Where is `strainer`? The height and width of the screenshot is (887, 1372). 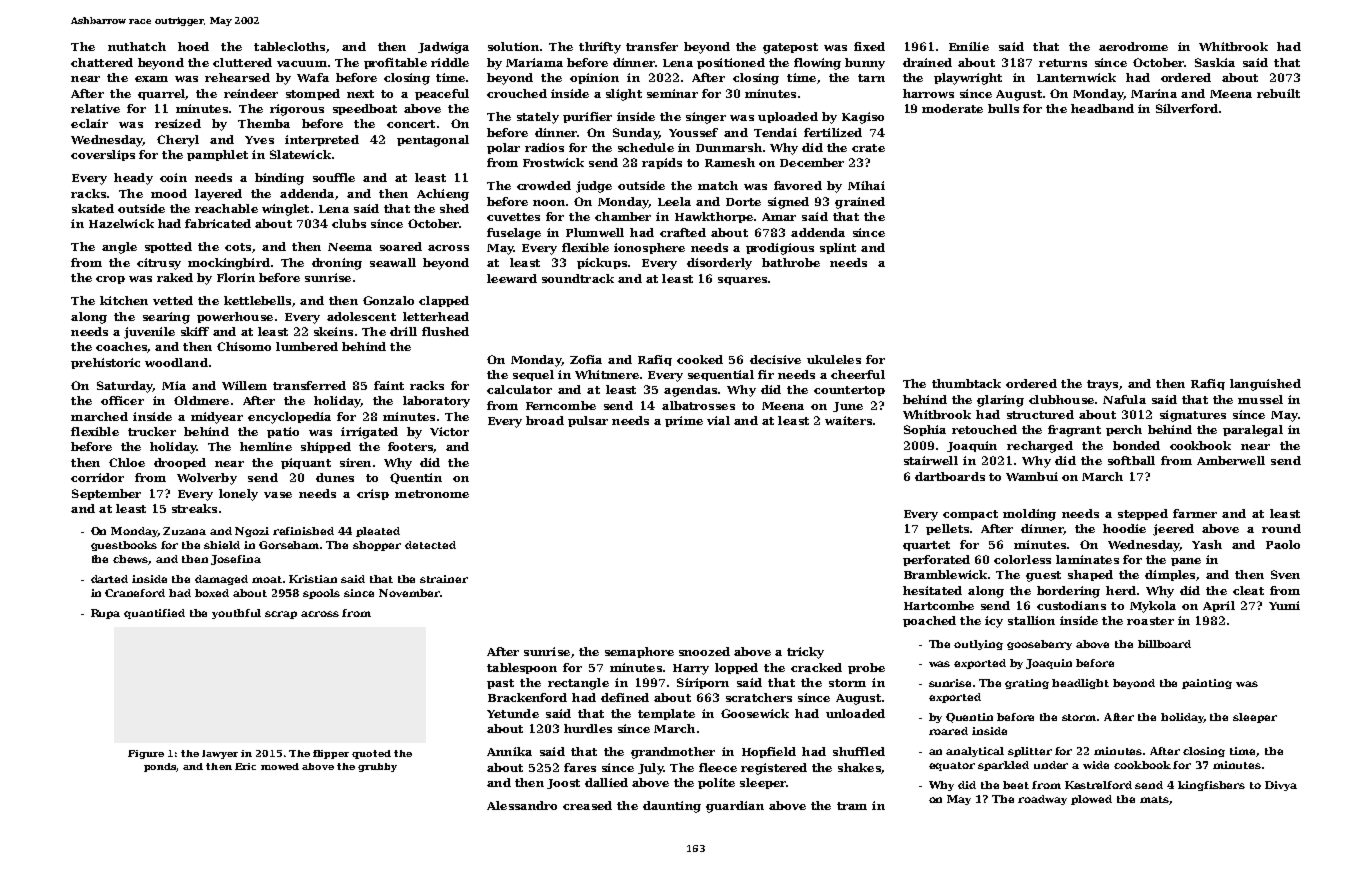 strainer is located at coordinates (444, 579).
